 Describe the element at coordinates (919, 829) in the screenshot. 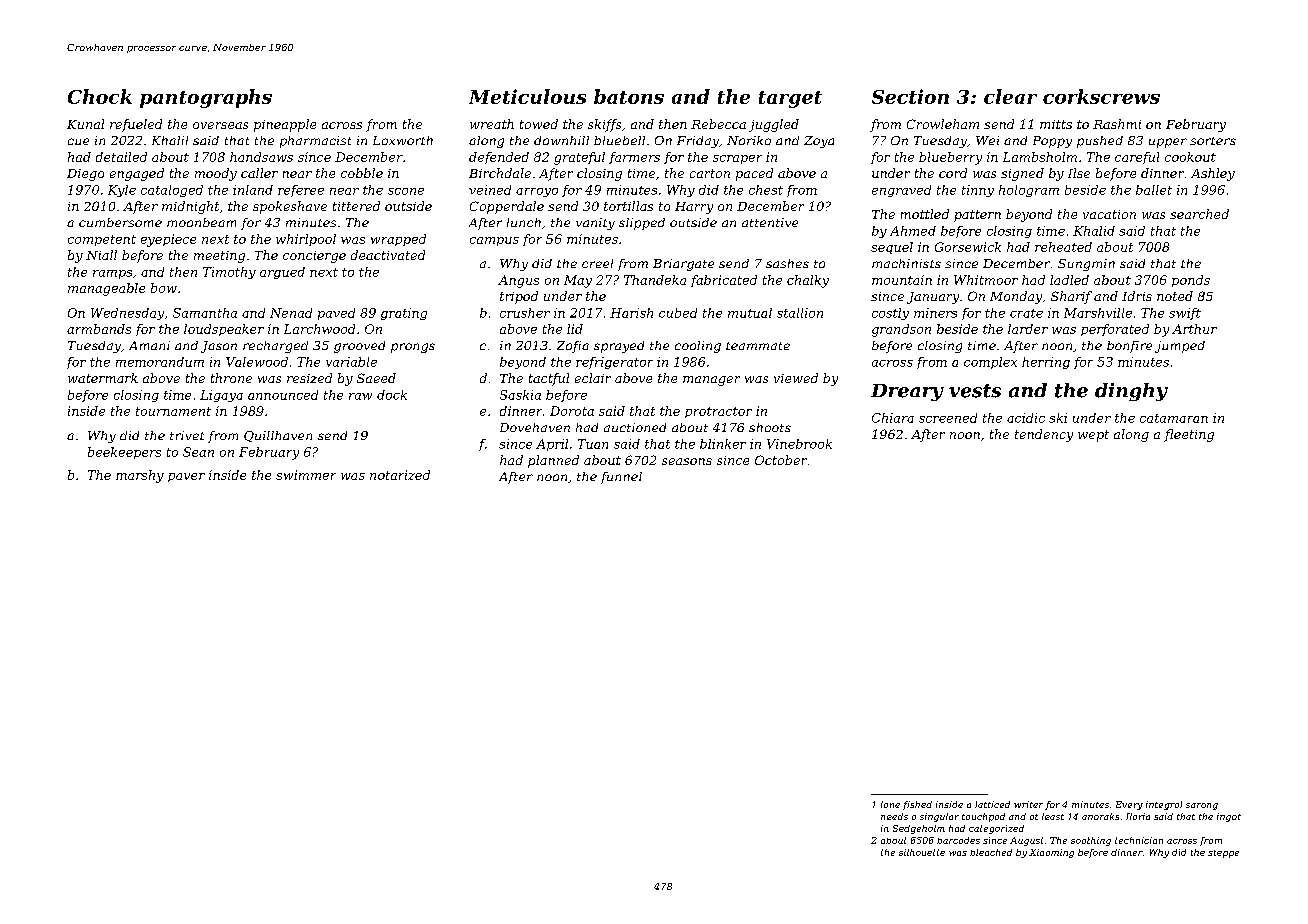

I see `Sedgeholm` at that location.
